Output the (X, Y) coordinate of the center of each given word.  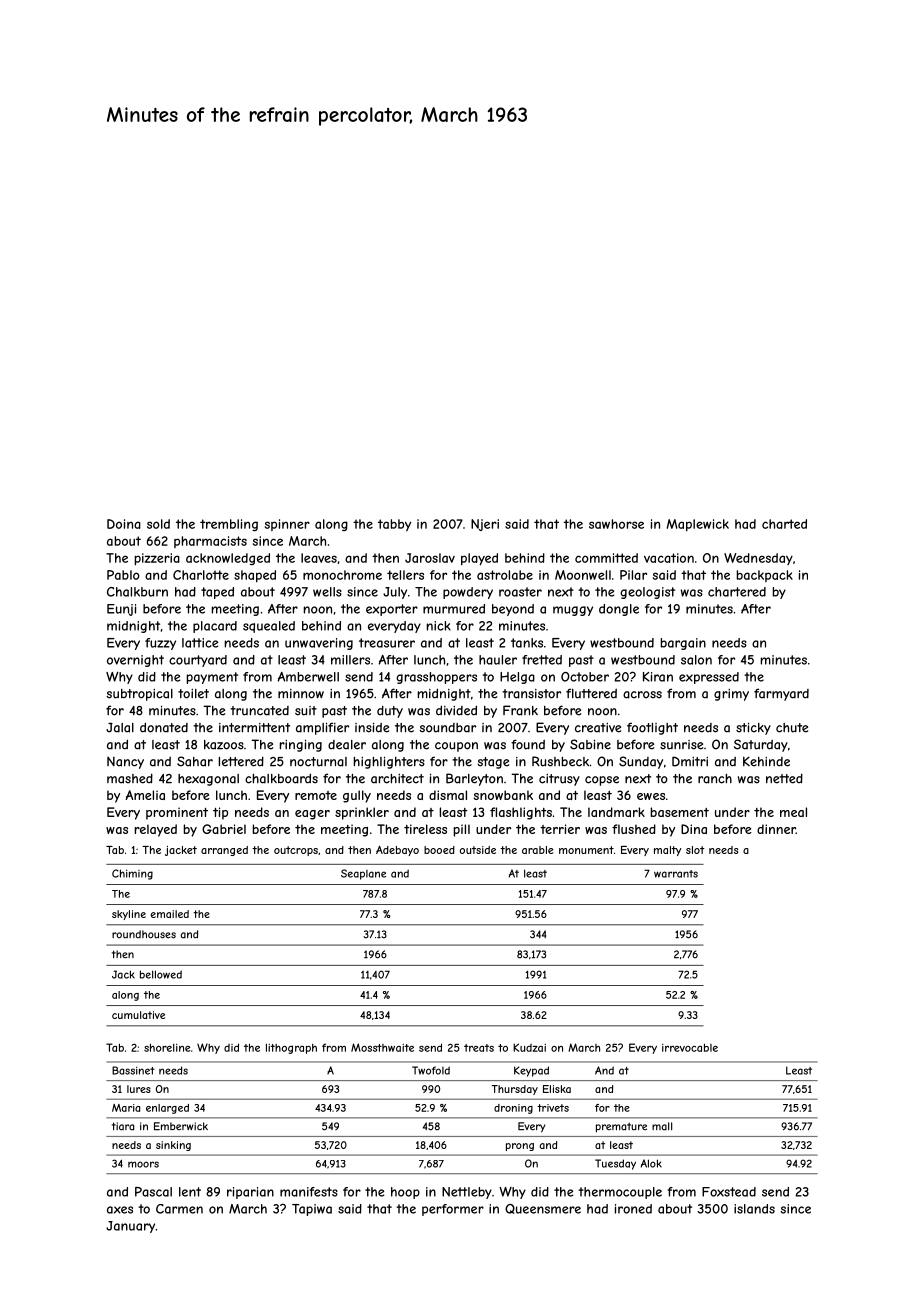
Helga (517, 678)
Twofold (431, 1070)
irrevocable (690, 1047)
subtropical (139, 695)
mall (662, 1126)
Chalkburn (137, 592)
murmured (454, 609)
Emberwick (181, 1126)
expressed (709, 678)
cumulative (138, 1015)
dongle (619, 610)
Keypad (531, 1071)
